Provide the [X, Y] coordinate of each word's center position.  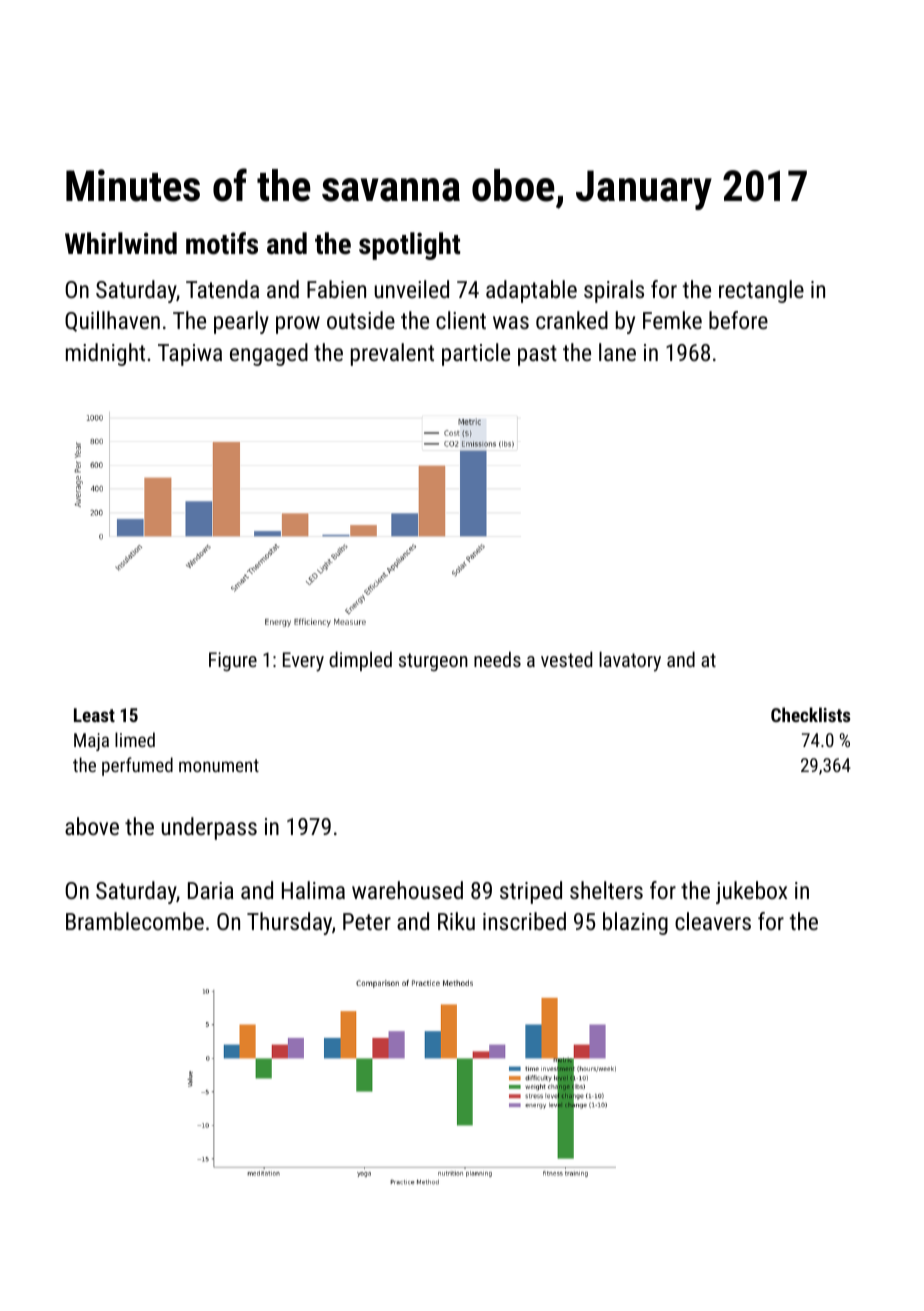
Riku [456, 921]
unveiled [412, 289]
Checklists [810, 714]
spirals [614, 291]
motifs [222, 243]
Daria [211, 890]
